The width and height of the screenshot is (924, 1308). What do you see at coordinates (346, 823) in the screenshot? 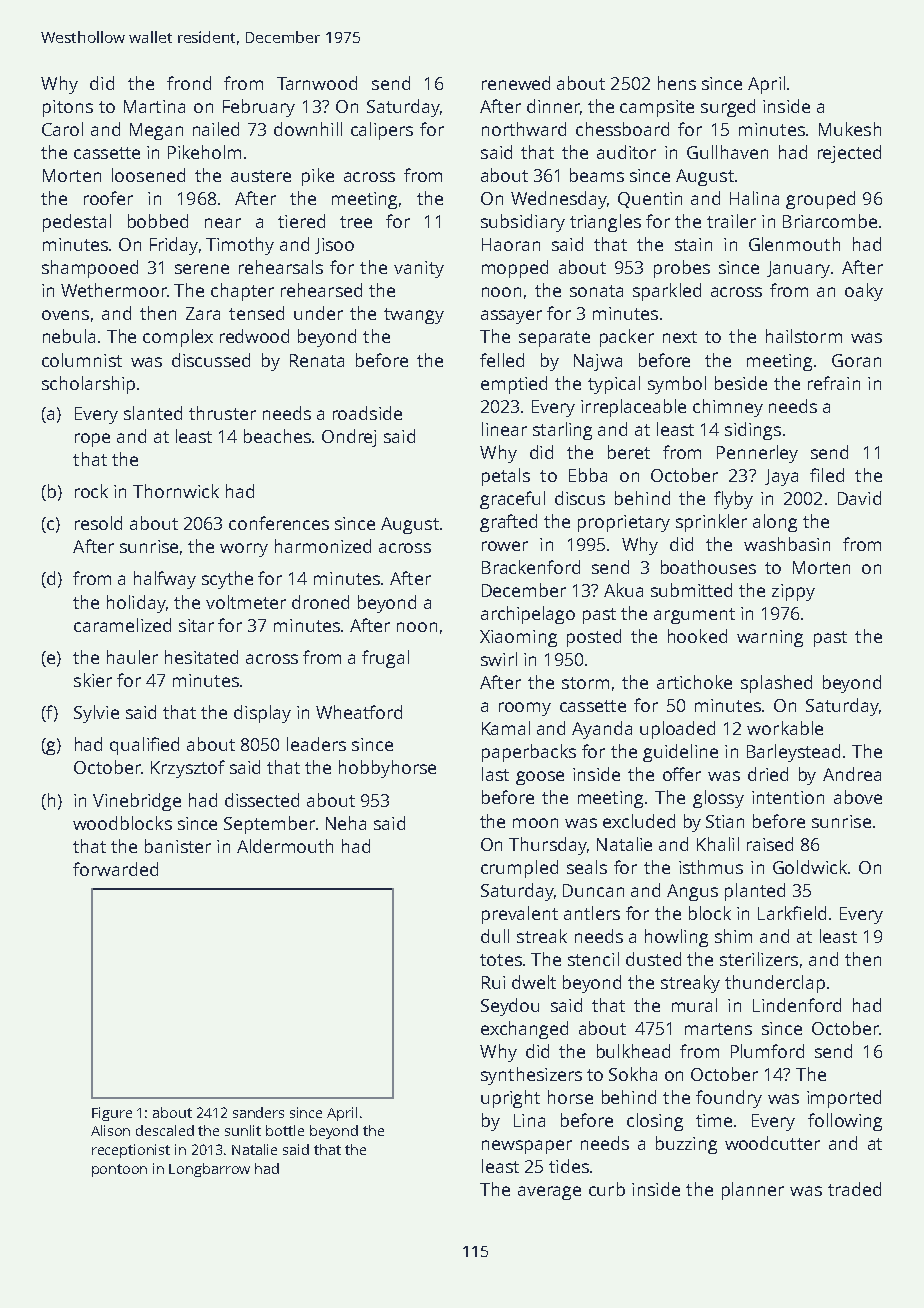
I see `Neha` at bounding box center [346, 823].
